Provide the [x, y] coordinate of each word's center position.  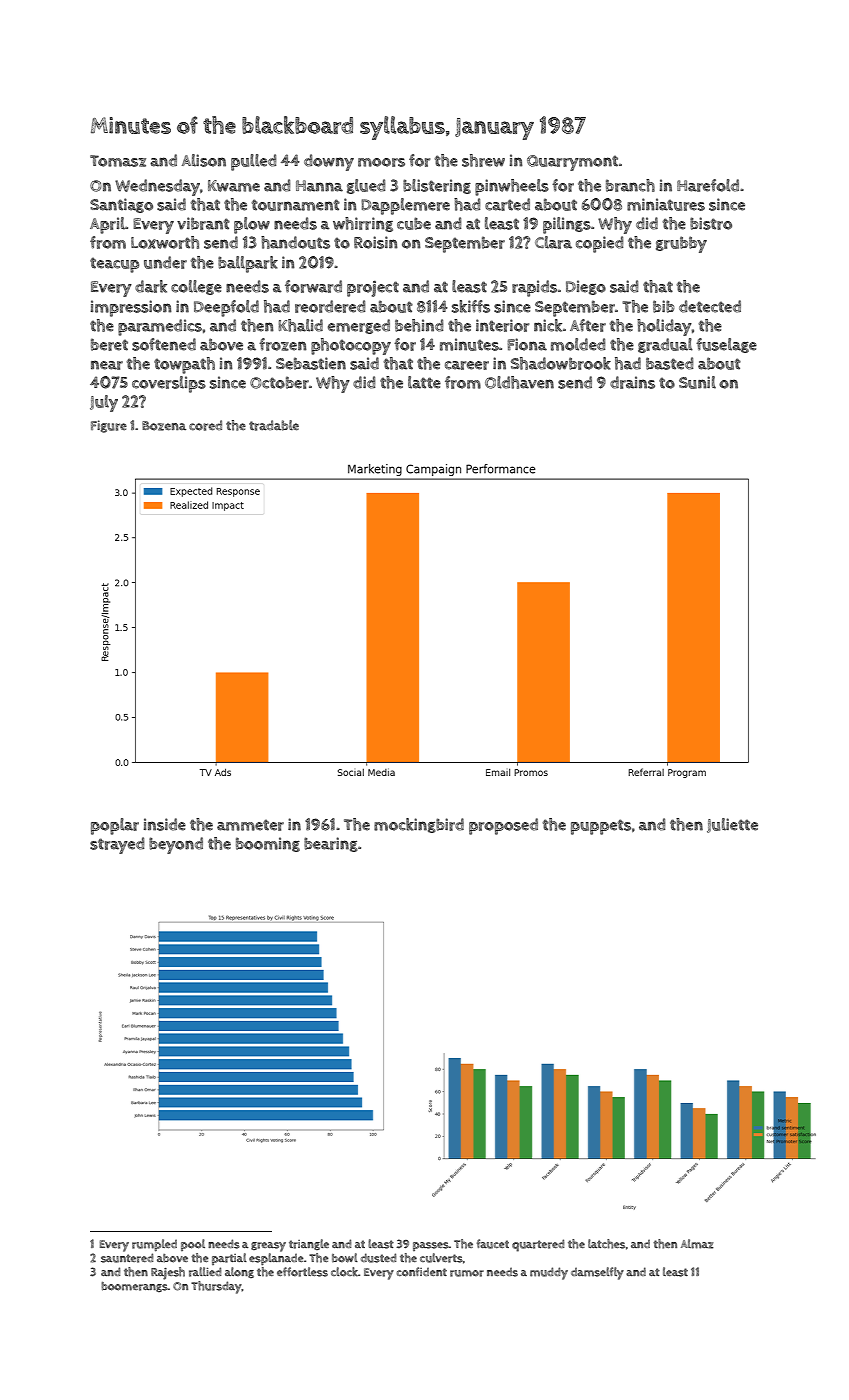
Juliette [732, 825]
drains [632, 382]
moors [381, 162]
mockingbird [419, 825]
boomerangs [134, 1287]
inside [165, 824]
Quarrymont [572, 163]
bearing [330, 844]
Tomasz [118, 161]
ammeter [250, 825]
